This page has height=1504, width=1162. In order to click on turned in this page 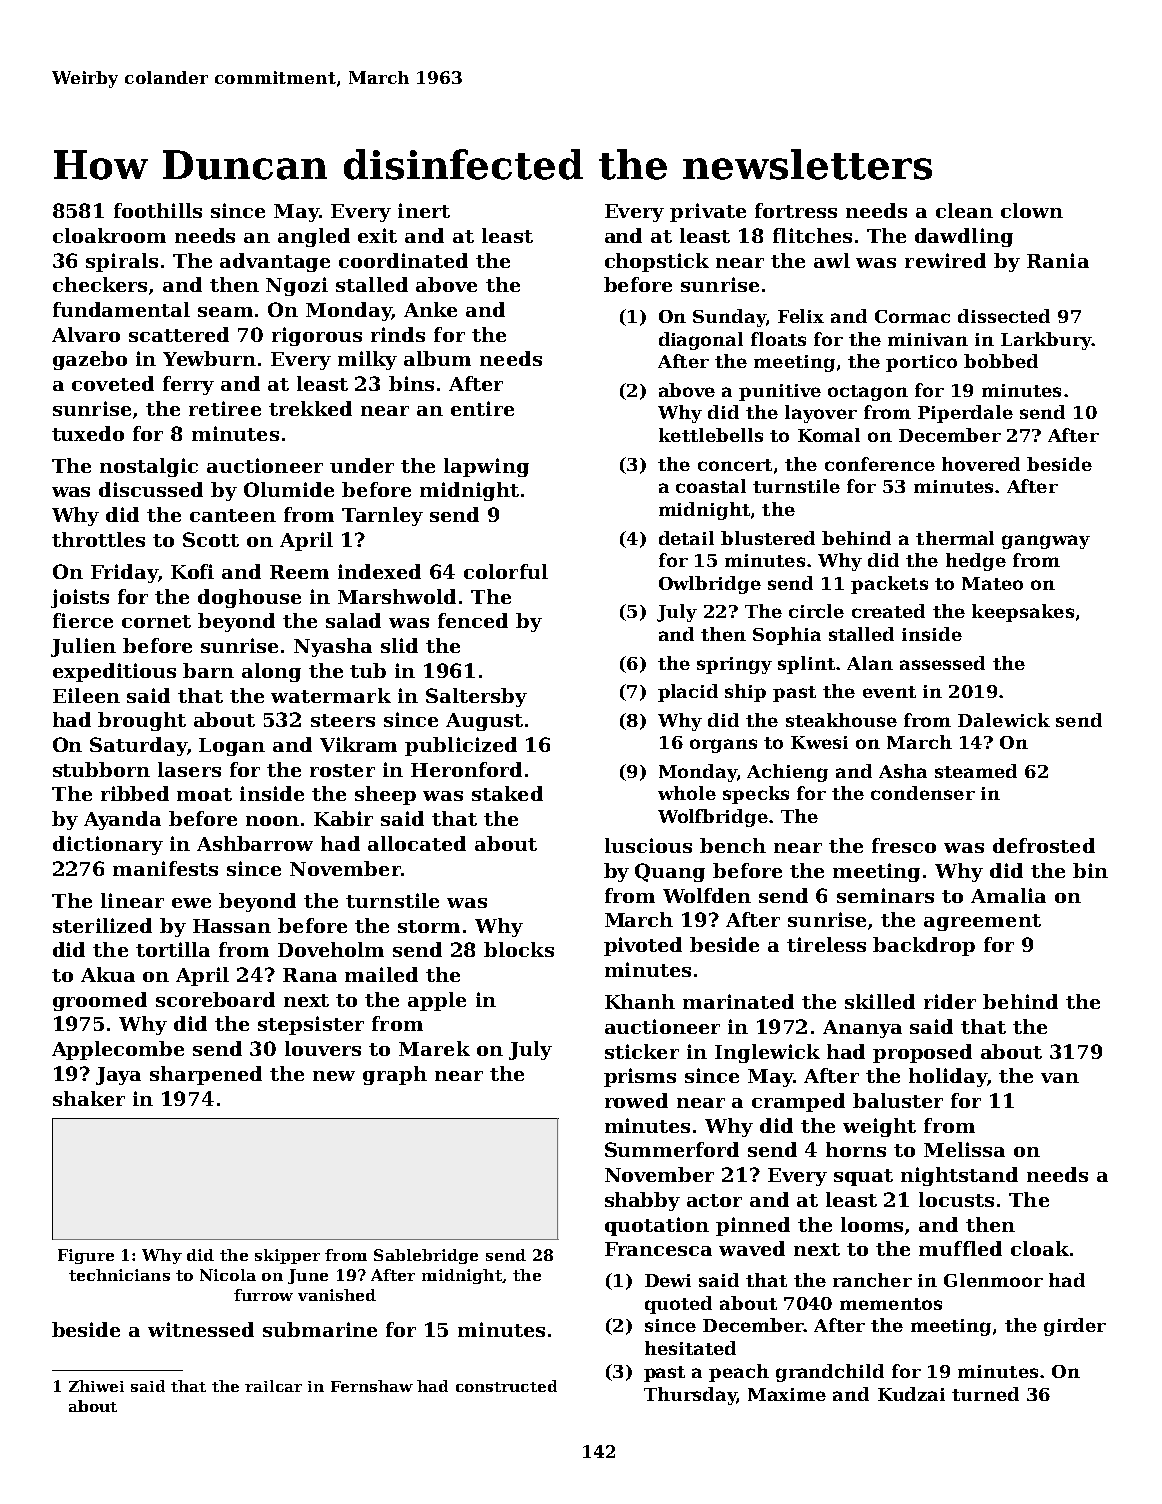, I will do `click(985, 1394)`.
